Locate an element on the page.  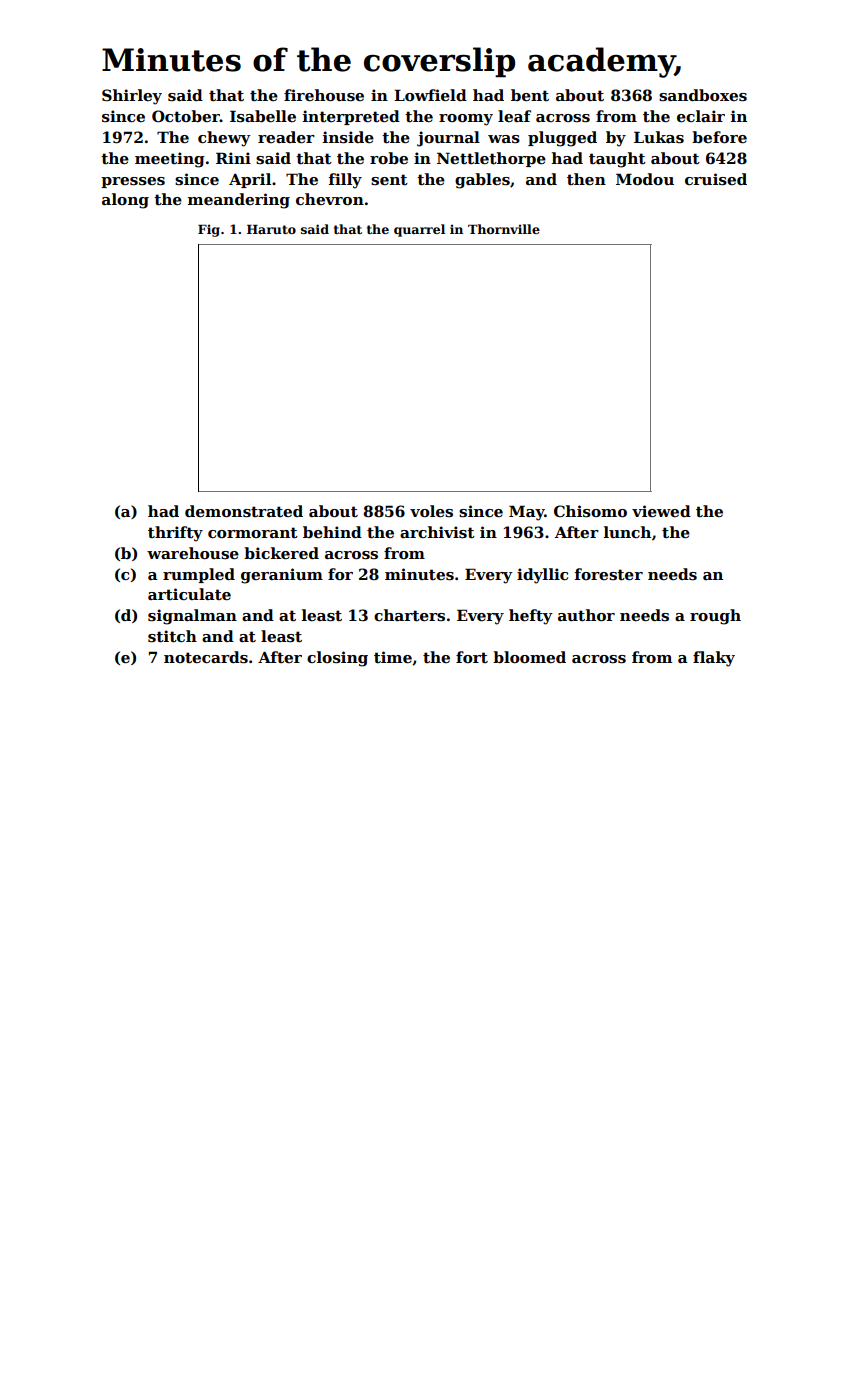
Chisomo is located at coordinates (590, 511).
